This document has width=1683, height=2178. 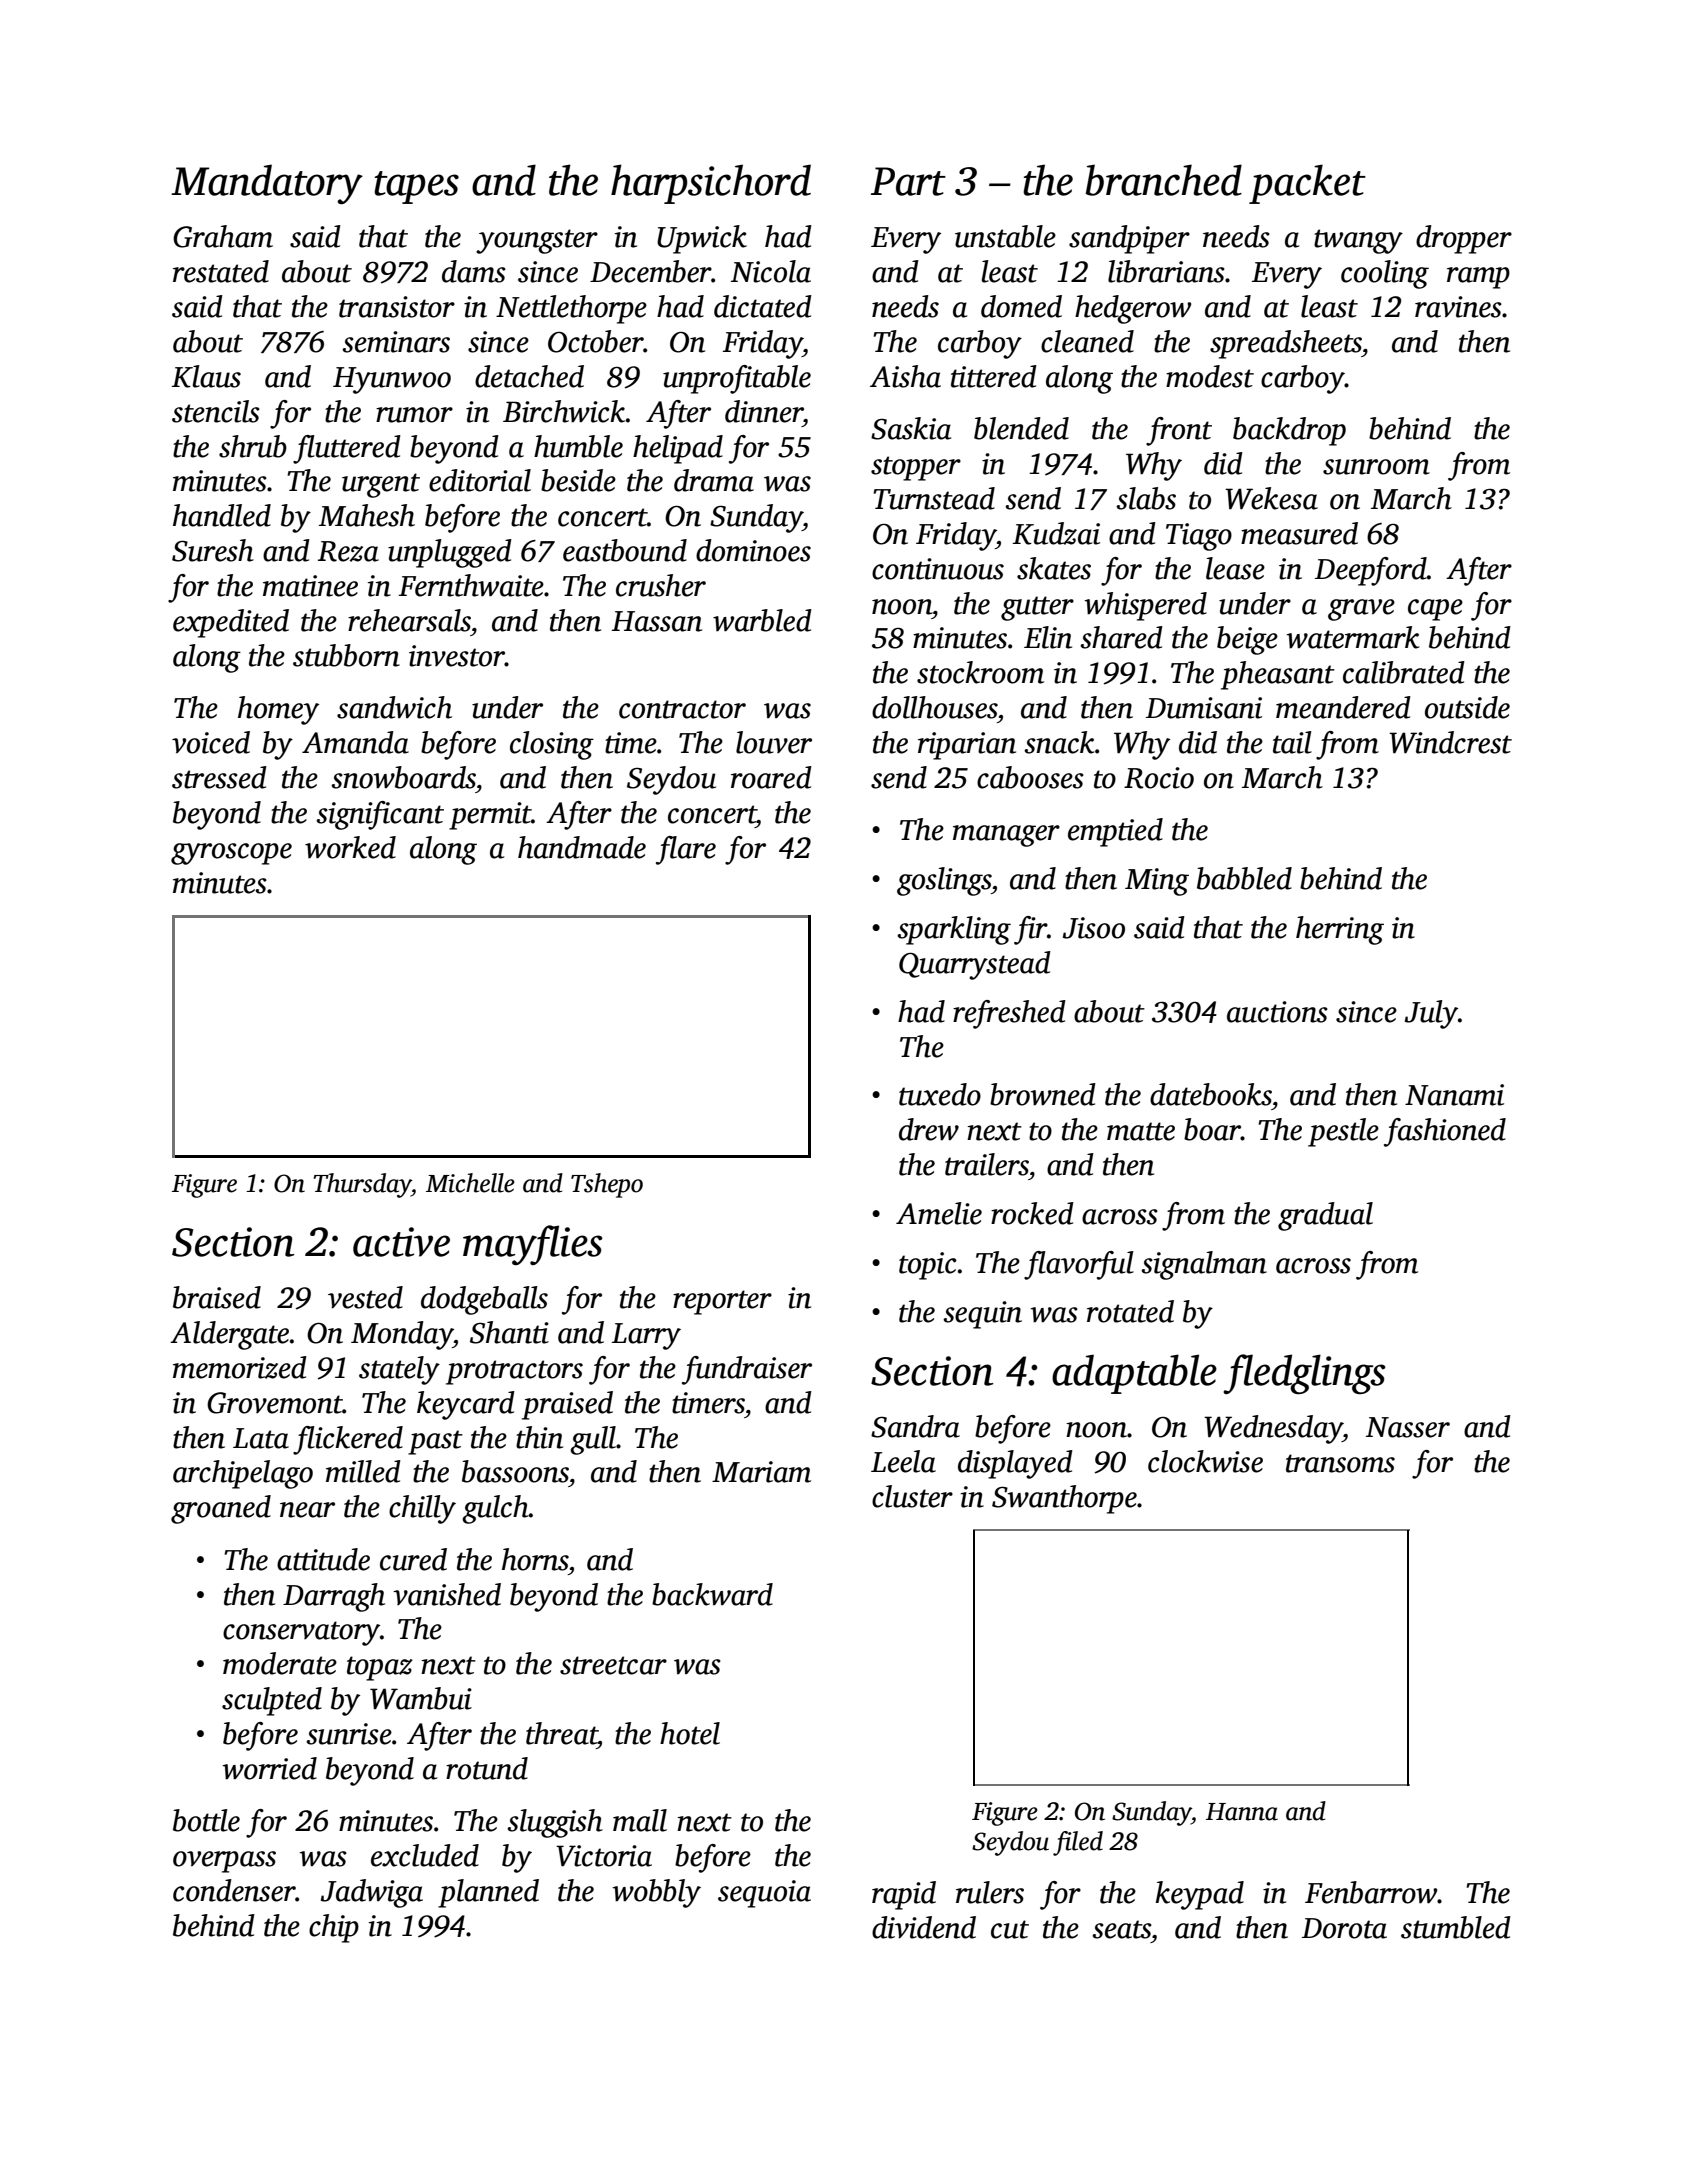 What do you see at coordinates (1242, 1812) in the document?
I see `Hanna` at bounding box center [1242, 1812].
